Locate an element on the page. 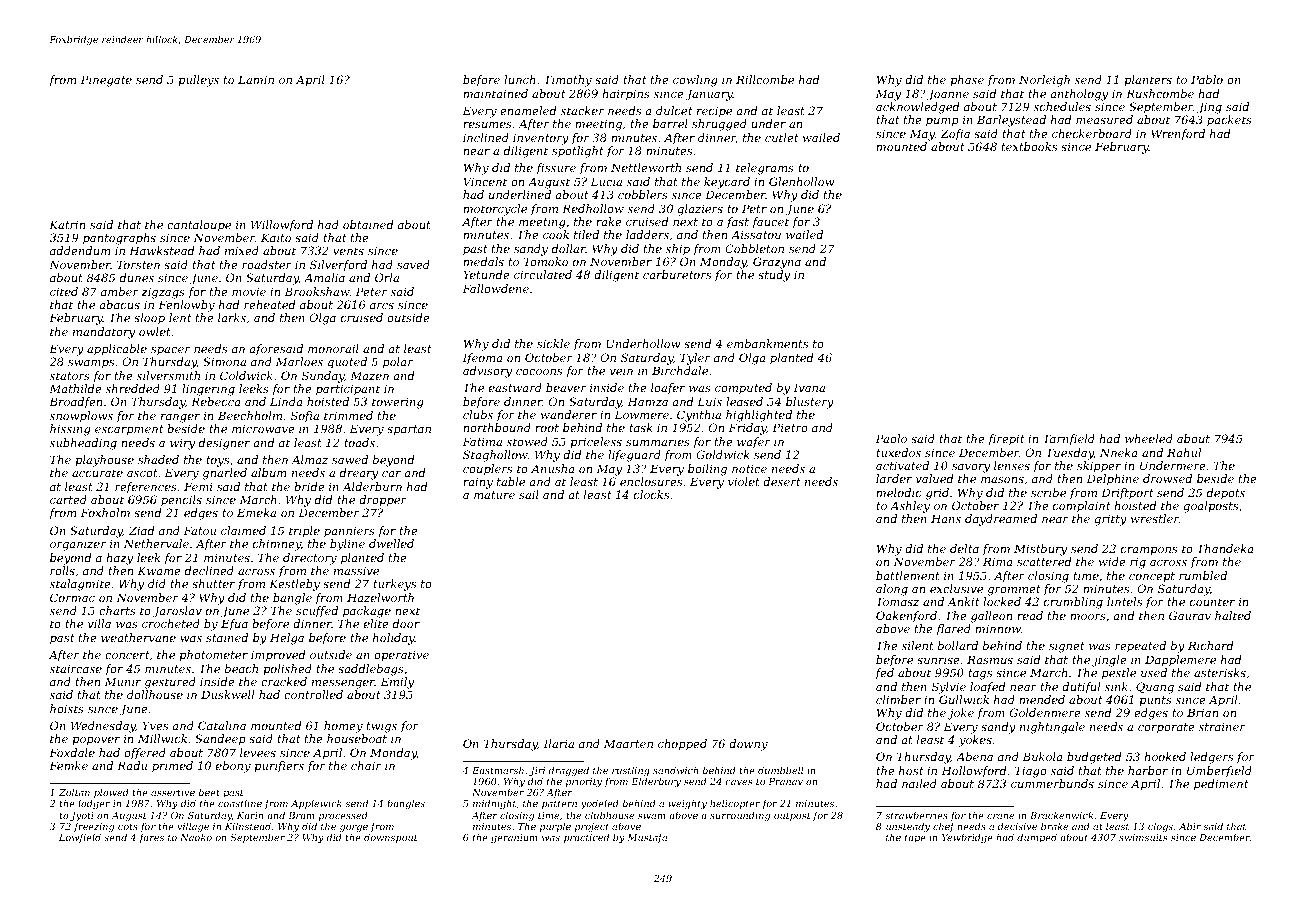 This page has height=924, width=1308. fares is located at coordinates (151, 838).
